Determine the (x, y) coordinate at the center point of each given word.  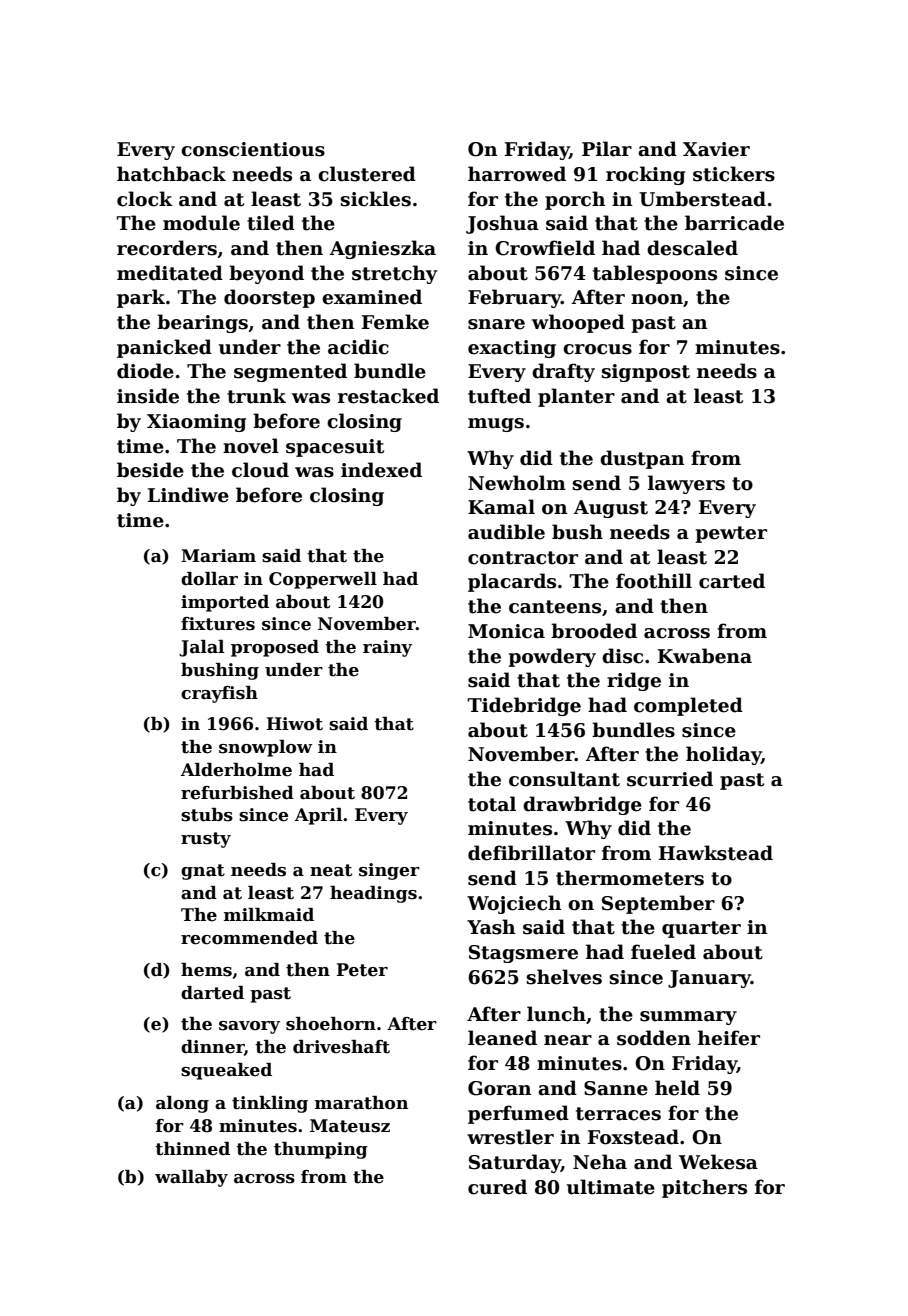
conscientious (253, 149)
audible (506, 532)
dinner (212, 1047)
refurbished (237, 793)
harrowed (517, 174)
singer (389, 871)
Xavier (716, 149)
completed (688, 706)
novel (251, 446)
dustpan (642, 459)
